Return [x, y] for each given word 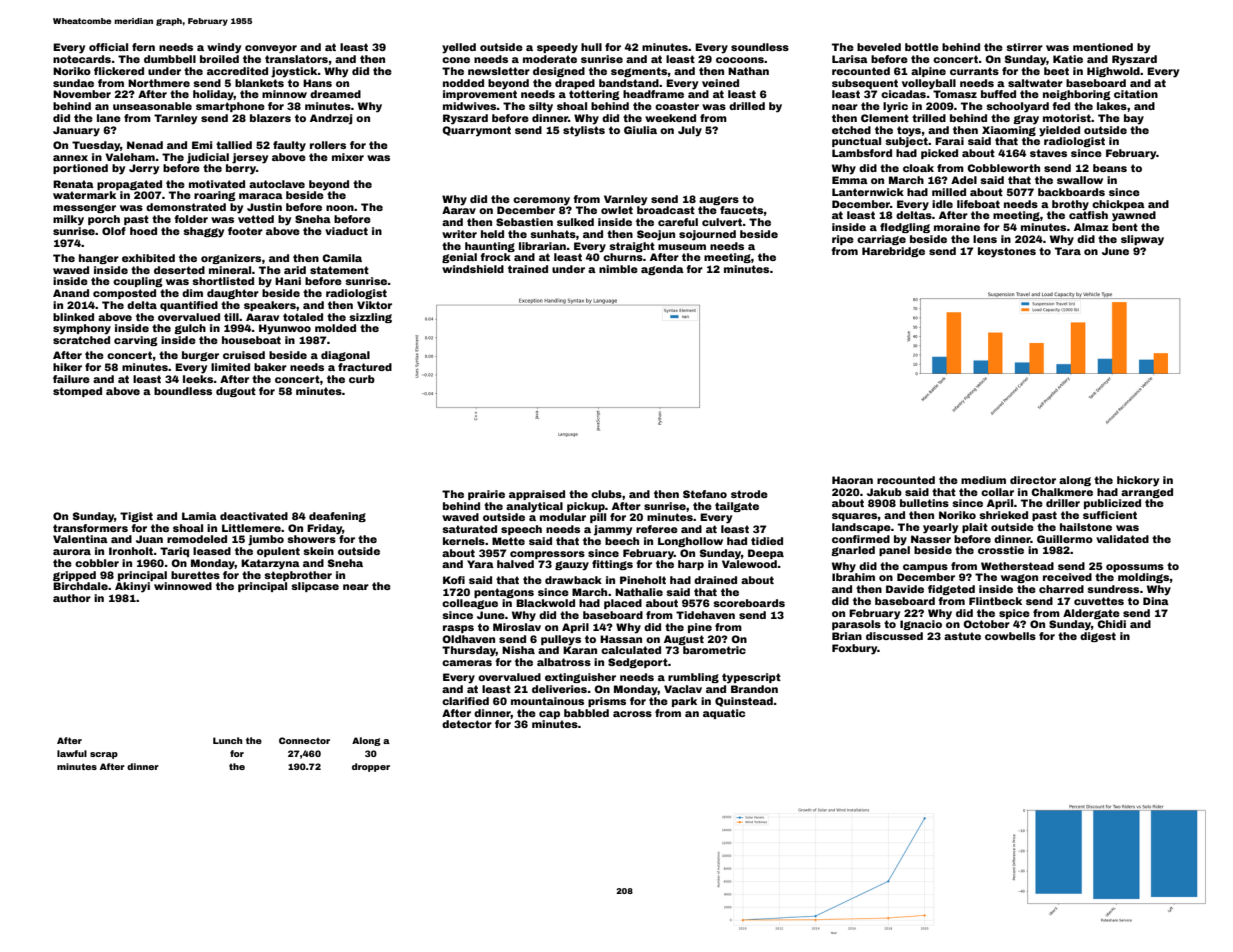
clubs [606, 494]
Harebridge [893, 252]
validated [1122, 539]
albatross [564, 662]
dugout [236, 392]
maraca [261, 196]
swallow [1080, 180]
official [108, 47]
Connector [304, 740]
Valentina [80, 539]
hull [591, 47]
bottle [922, 47]
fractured [365, 367]
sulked [575, 222]
